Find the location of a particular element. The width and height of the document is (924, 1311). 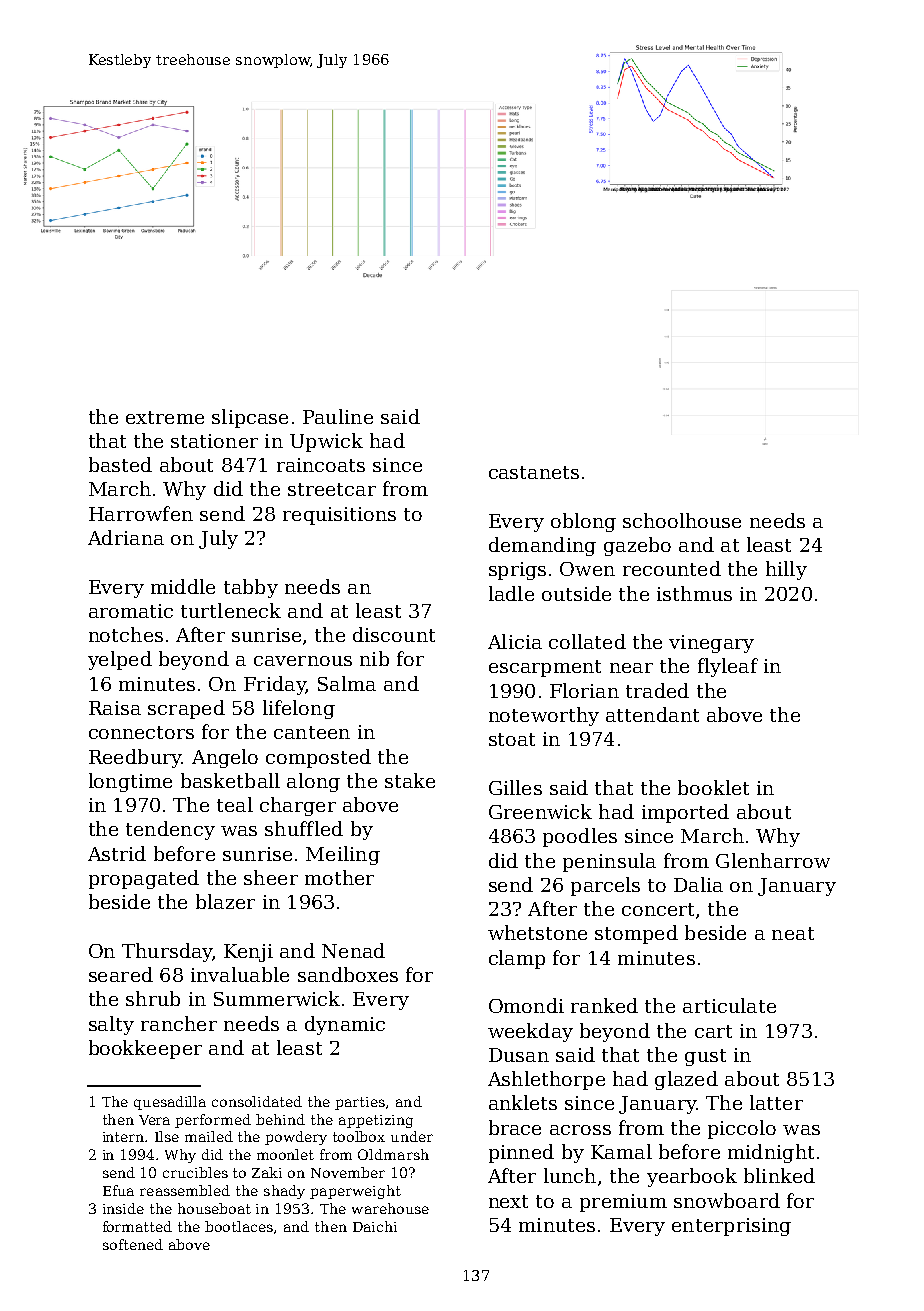

Upwick is located at coordinates (326, 442).
